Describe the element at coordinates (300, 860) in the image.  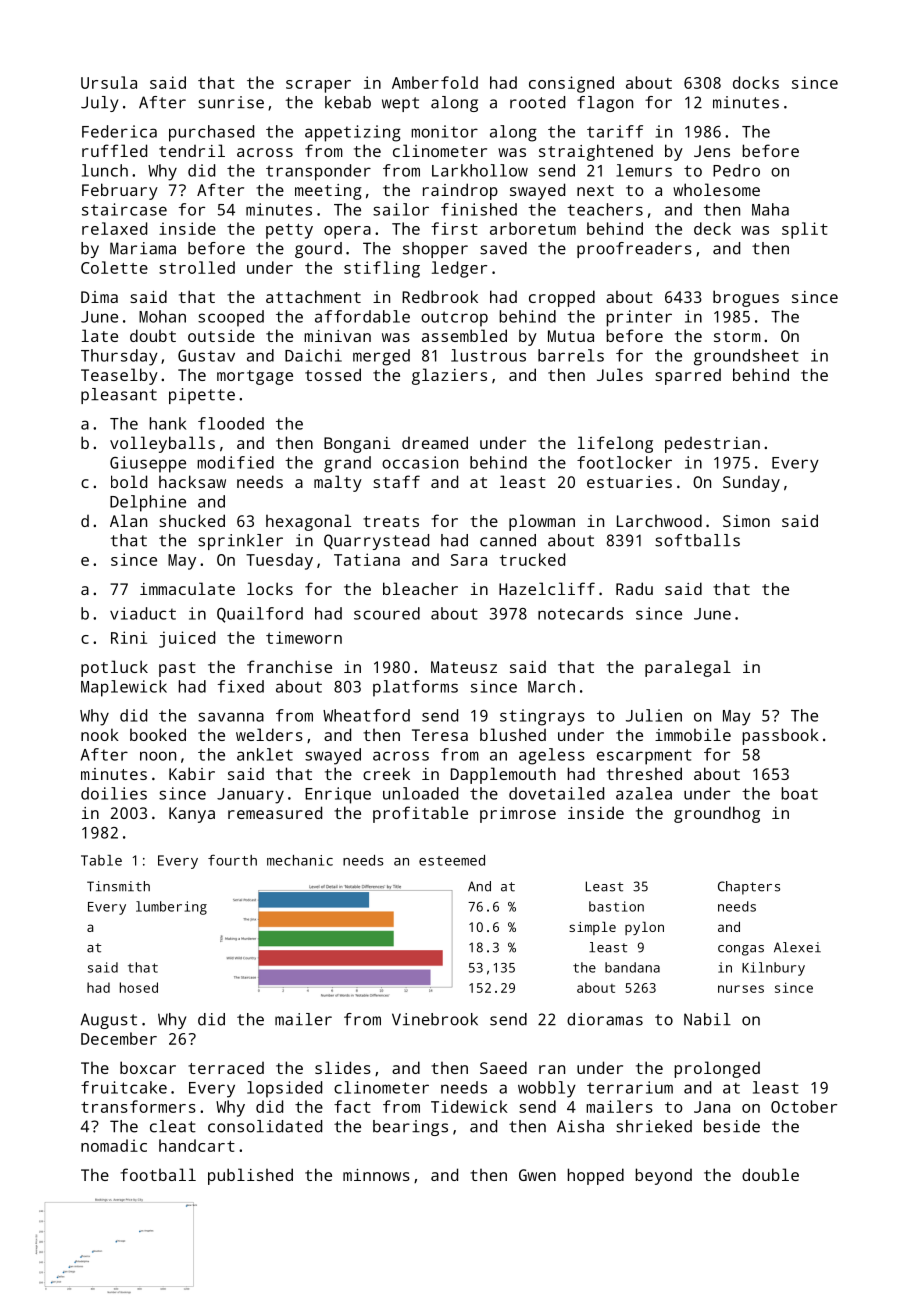
I see `mechanic` at that location.
